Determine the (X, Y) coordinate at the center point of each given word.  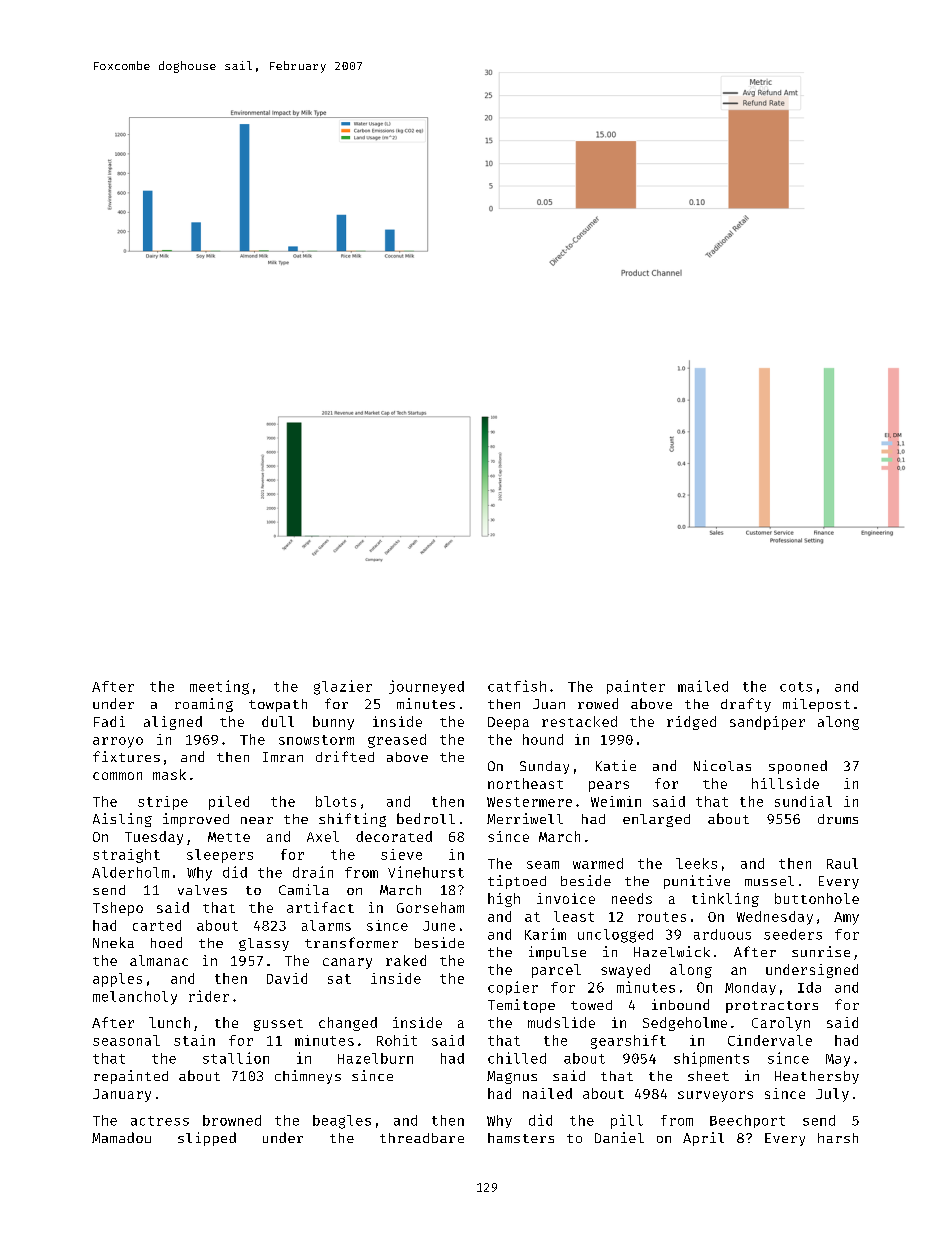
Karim (545, 934)
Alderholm (130, 872)
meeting (219, 687)
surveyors (715, 1096)
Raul (842, 863)
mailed (703, 686)
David (287, 978)
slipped (207, 1139)
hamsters (521, 1138)
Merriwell (525, 818)
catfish (517, 686)
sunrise (821, 951)
